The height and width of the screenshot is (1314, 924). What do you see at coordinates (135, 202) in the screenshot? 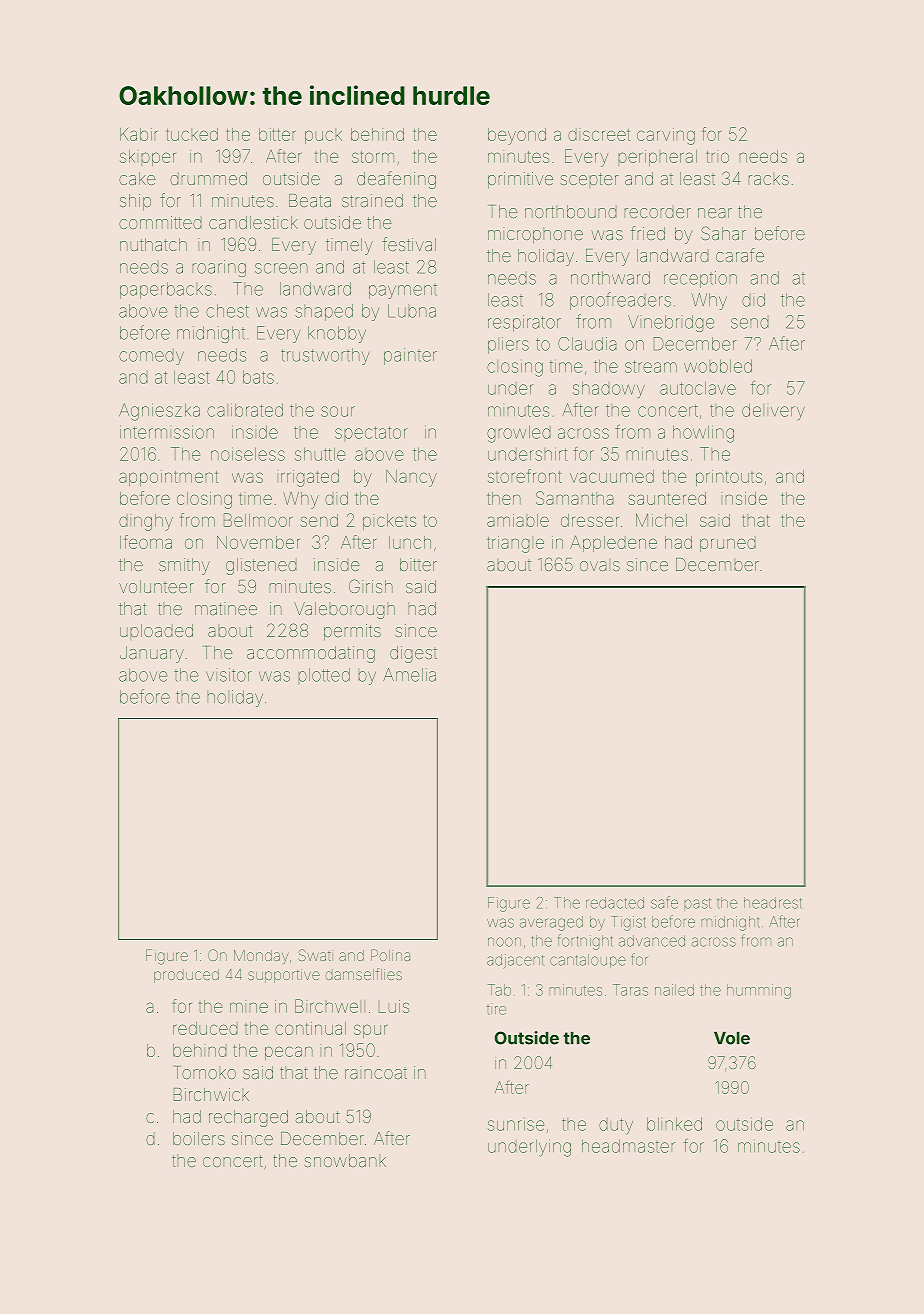
I see `ship` at bounding box center [135, 202].
